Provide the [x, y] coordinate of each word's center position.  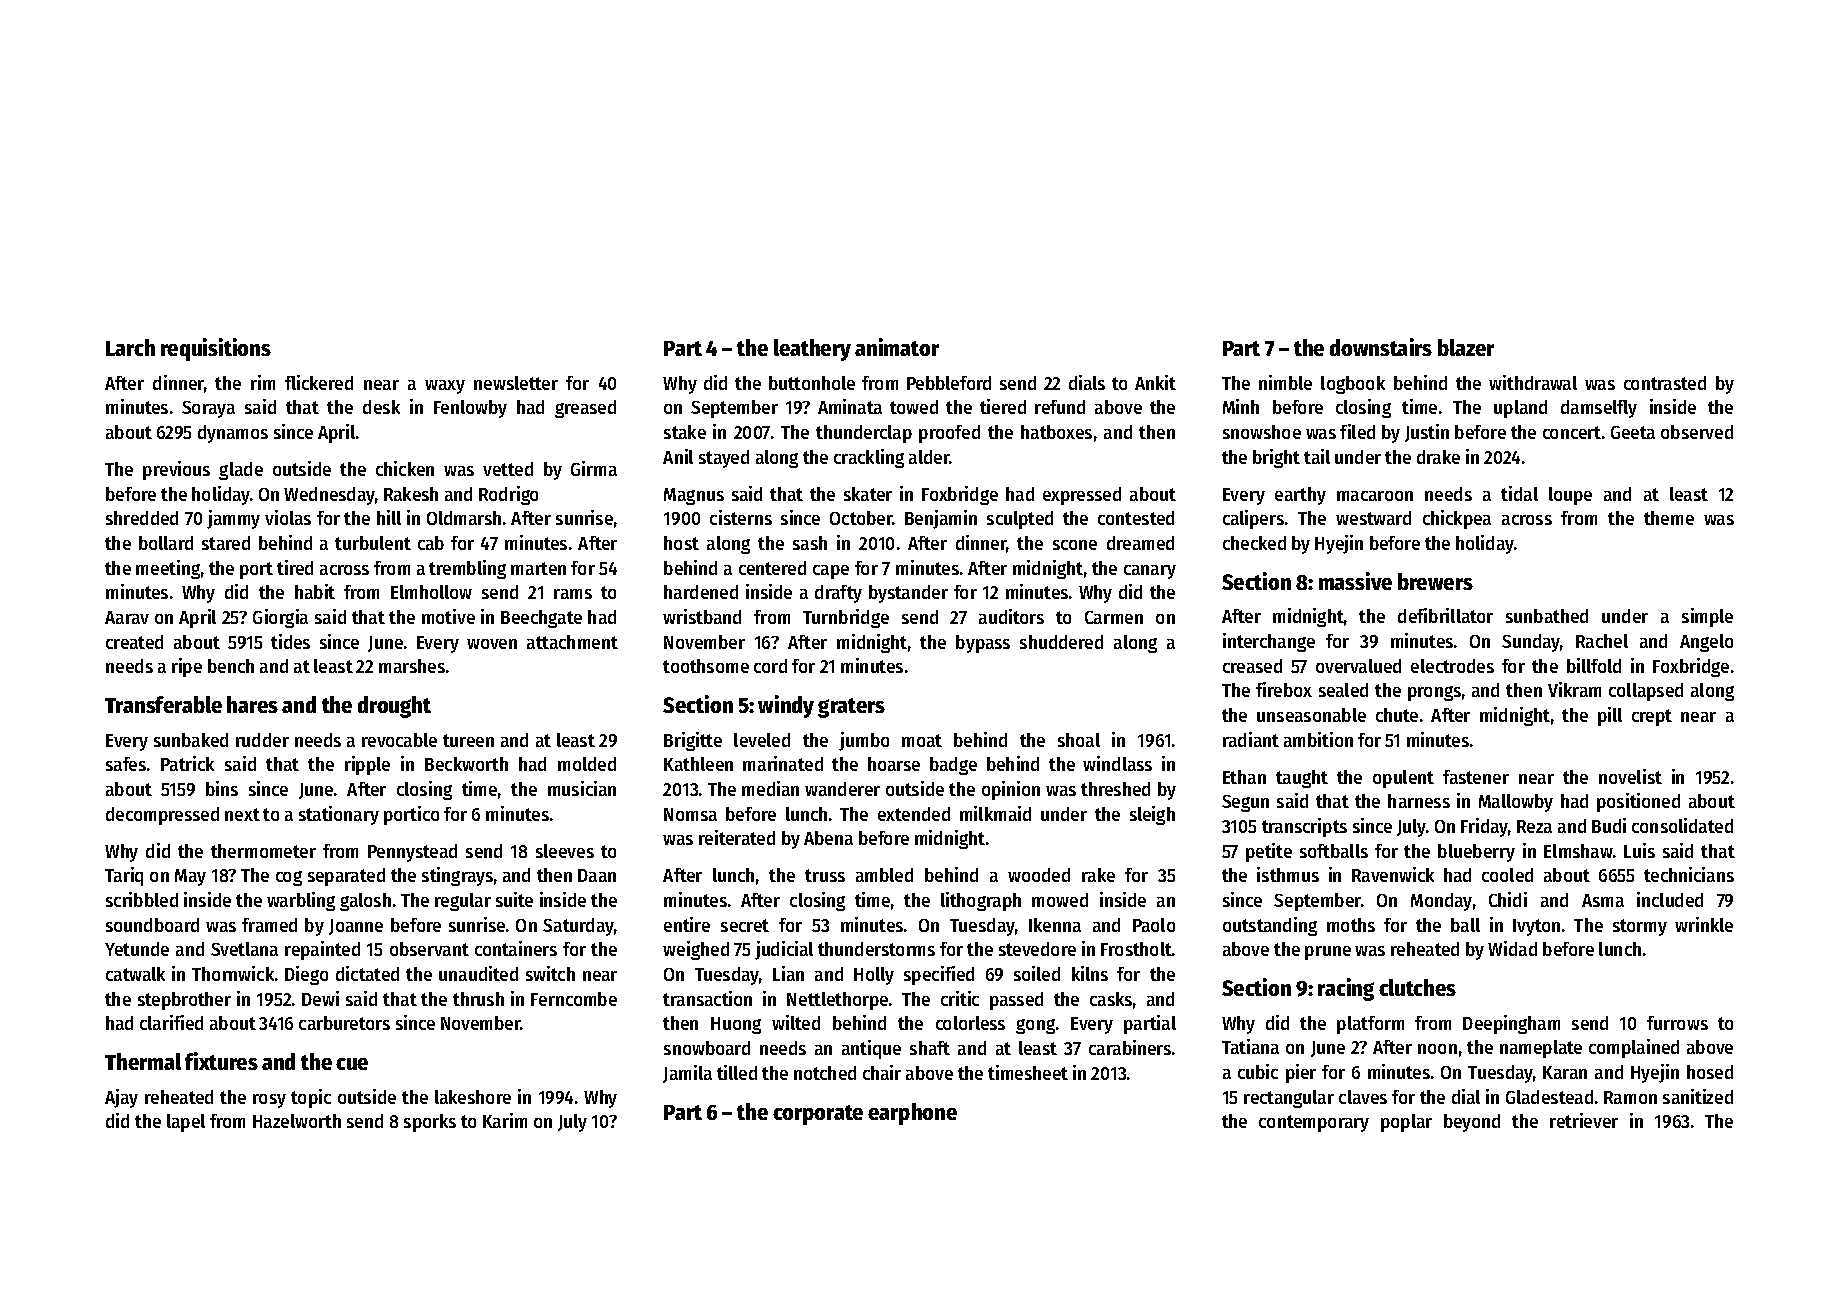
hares [252, 704]
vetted [508, 469]
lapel [186, 1123]
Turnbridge [846, 618]
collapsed [1646, 692]
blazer [1466, 347]
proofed [949, 434]
